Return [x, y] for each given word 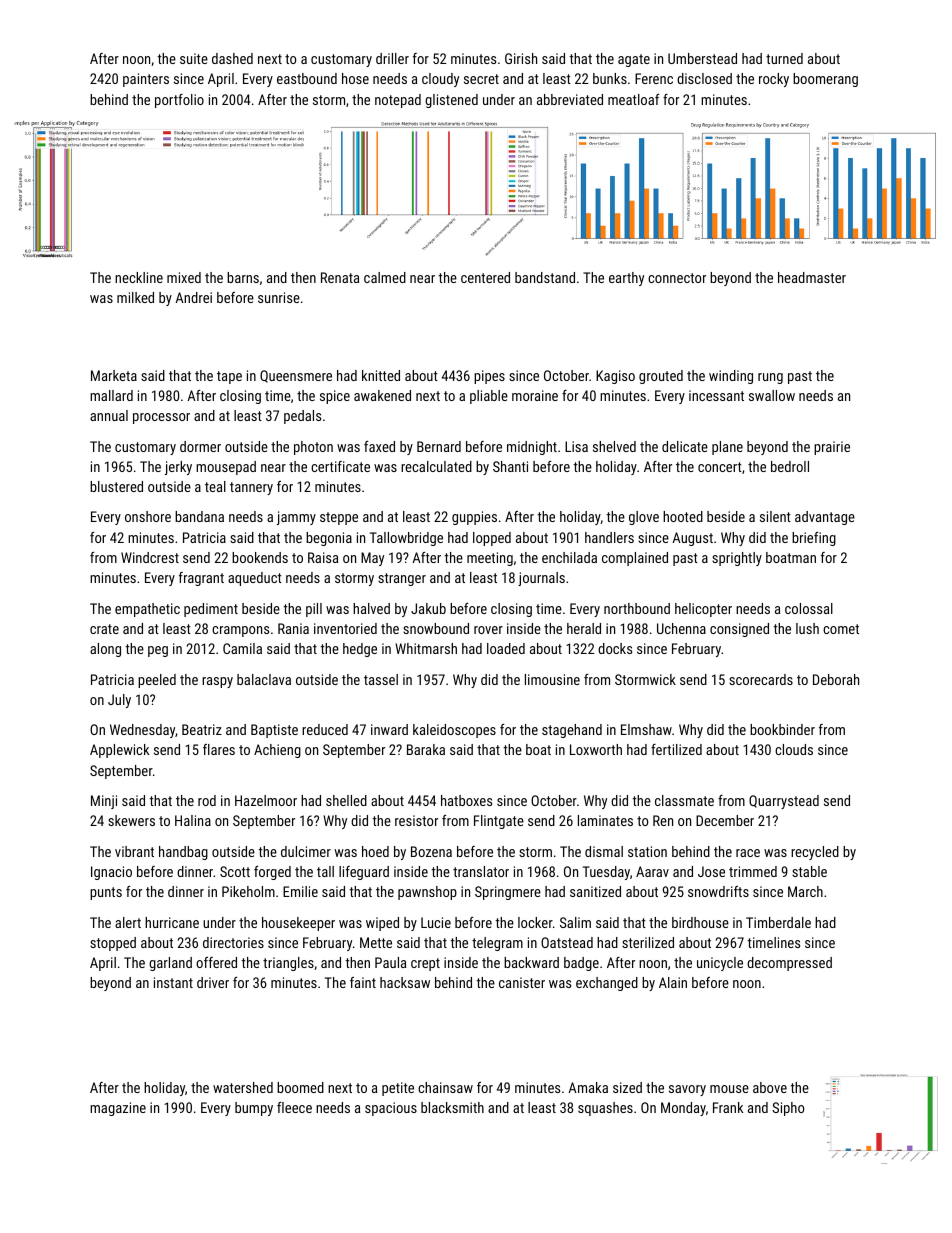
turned [784, 58]
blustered [116, 486]
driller [392, 58]
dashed [232, 58]
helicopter [703, 610]
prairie [832, 448]
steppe [339, 518]
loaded [506, 648]
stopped [113, 944]
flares [219, 749]
